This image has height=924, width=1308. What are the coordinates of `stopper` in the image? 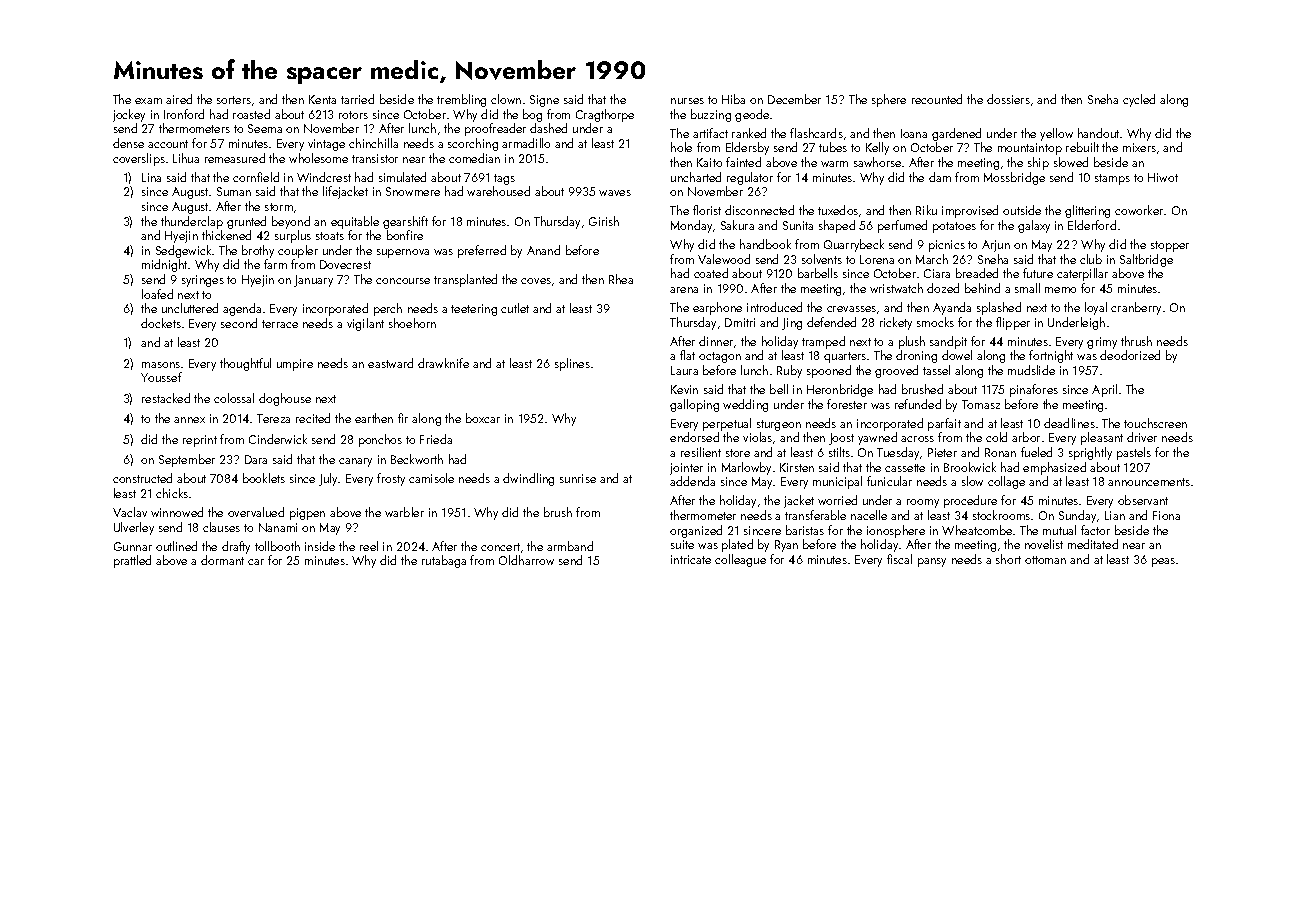 It's located at (1170, 246).
